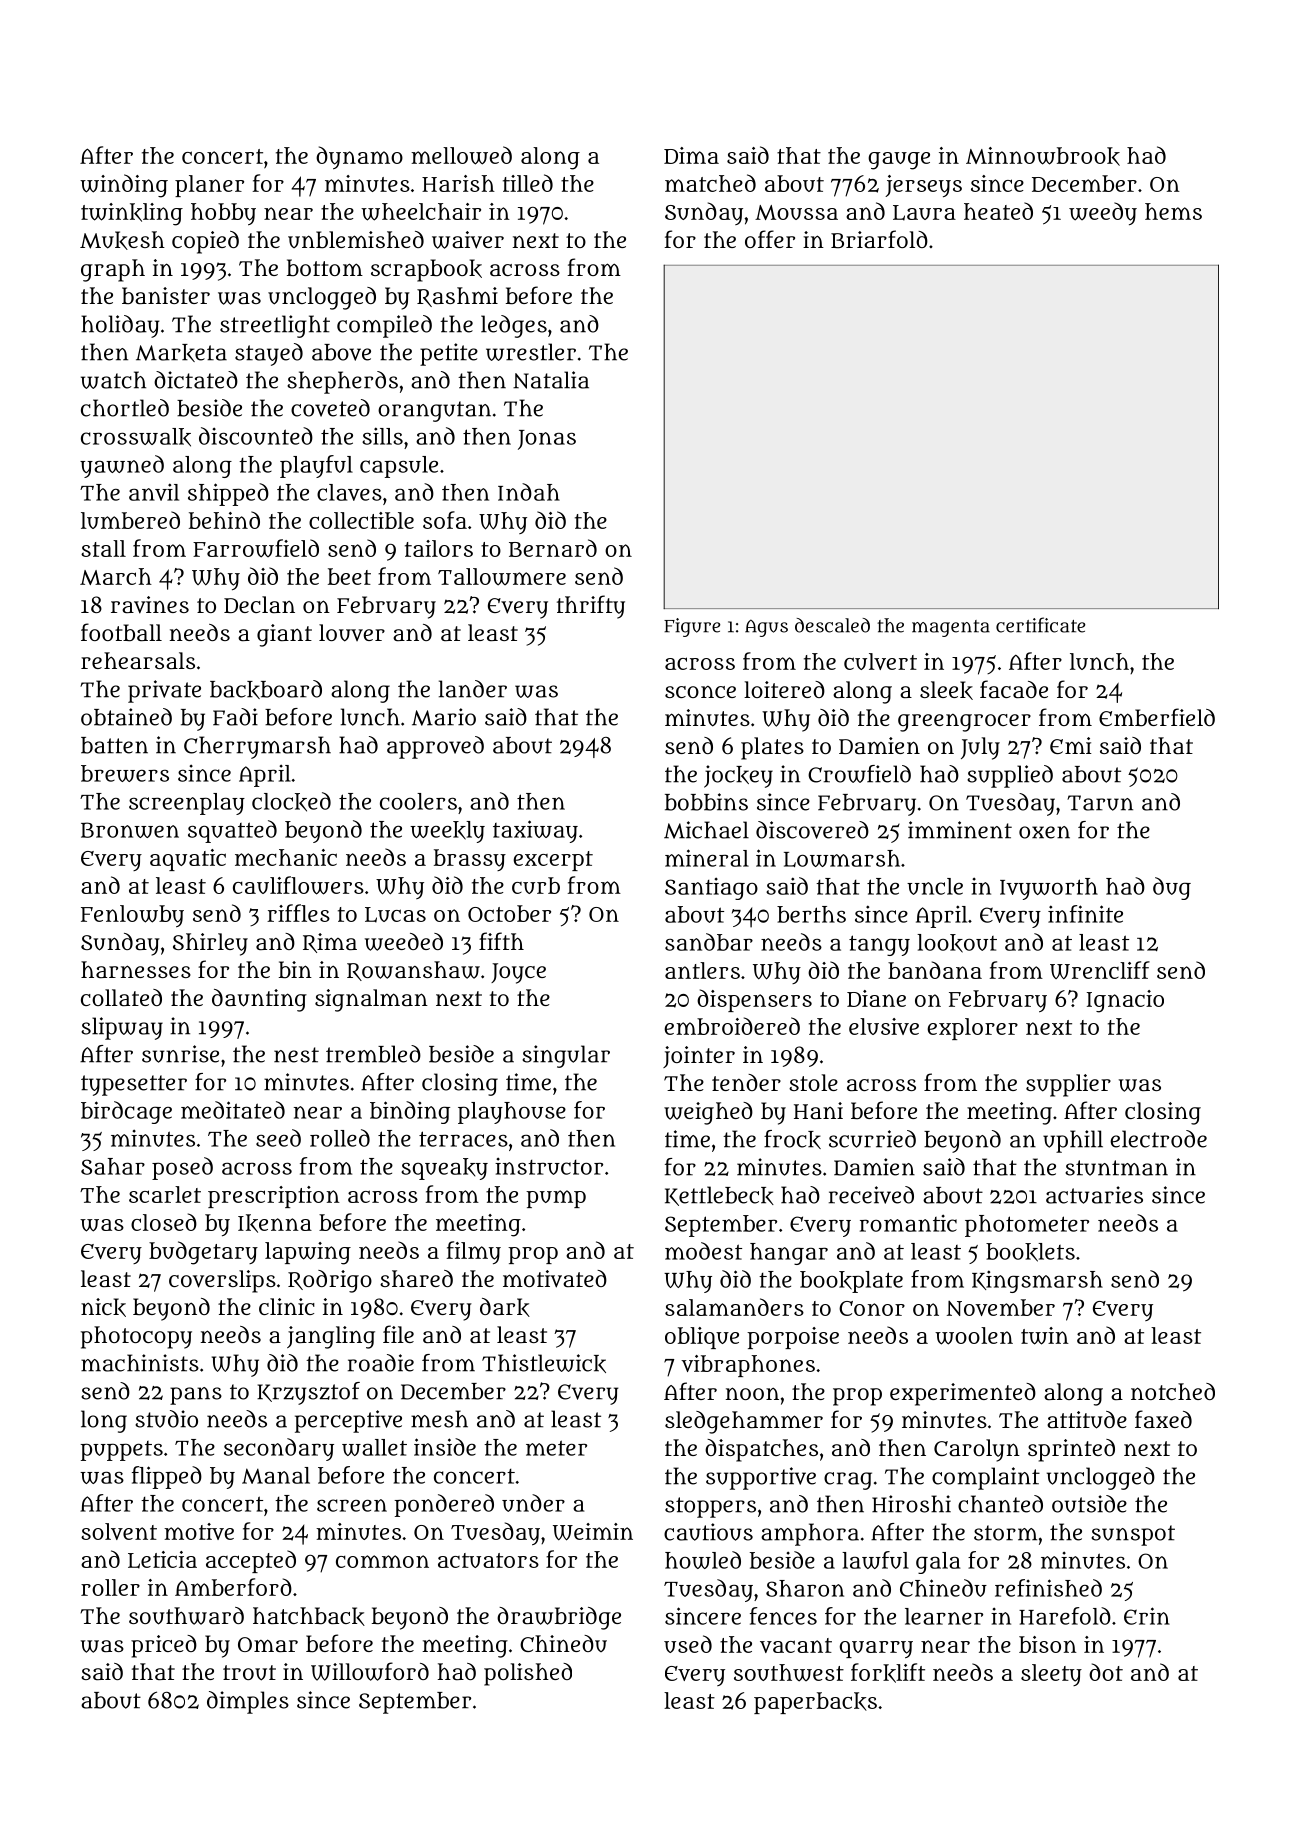 This image has width=1299, height=1837. What do you see at coordinates (832, 625) in the image?
I see `descaled` at bounding box center [832, 625].
